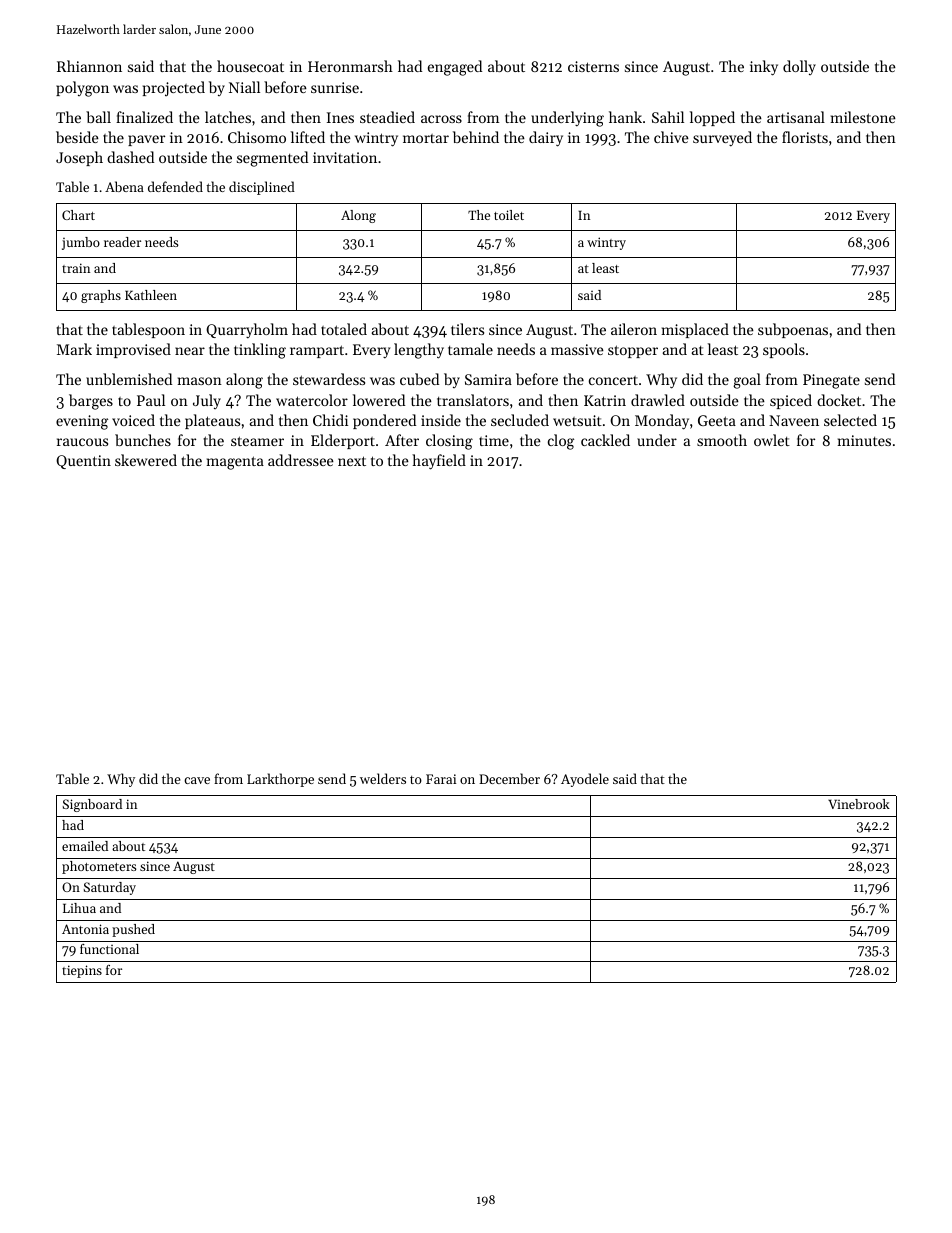 The height and width of the page is (1233, 952). I want to click on Signboard, so click(92, 805).
